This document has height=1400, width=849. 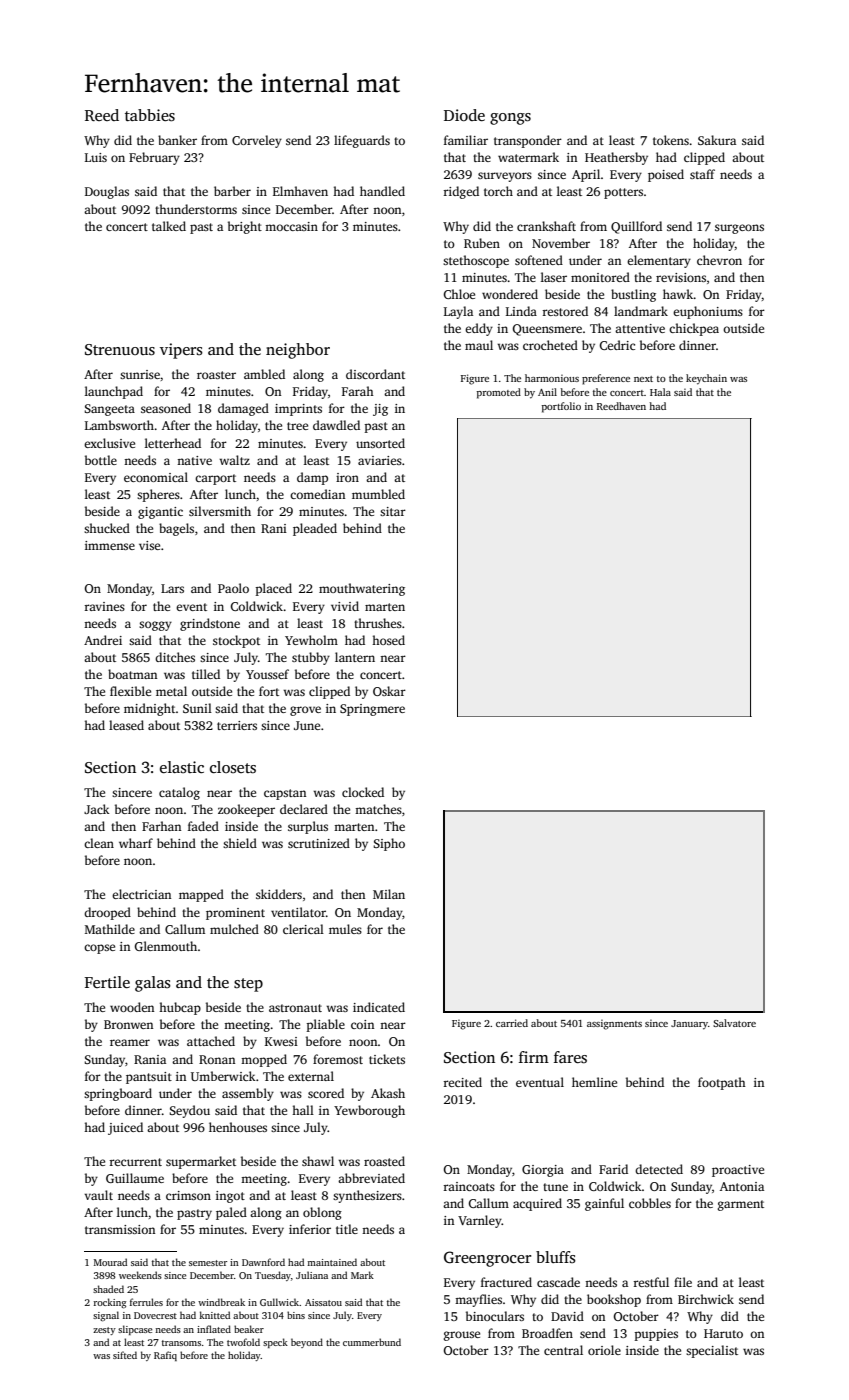 I want to click on surveyors, so click(x=505, y=177).
